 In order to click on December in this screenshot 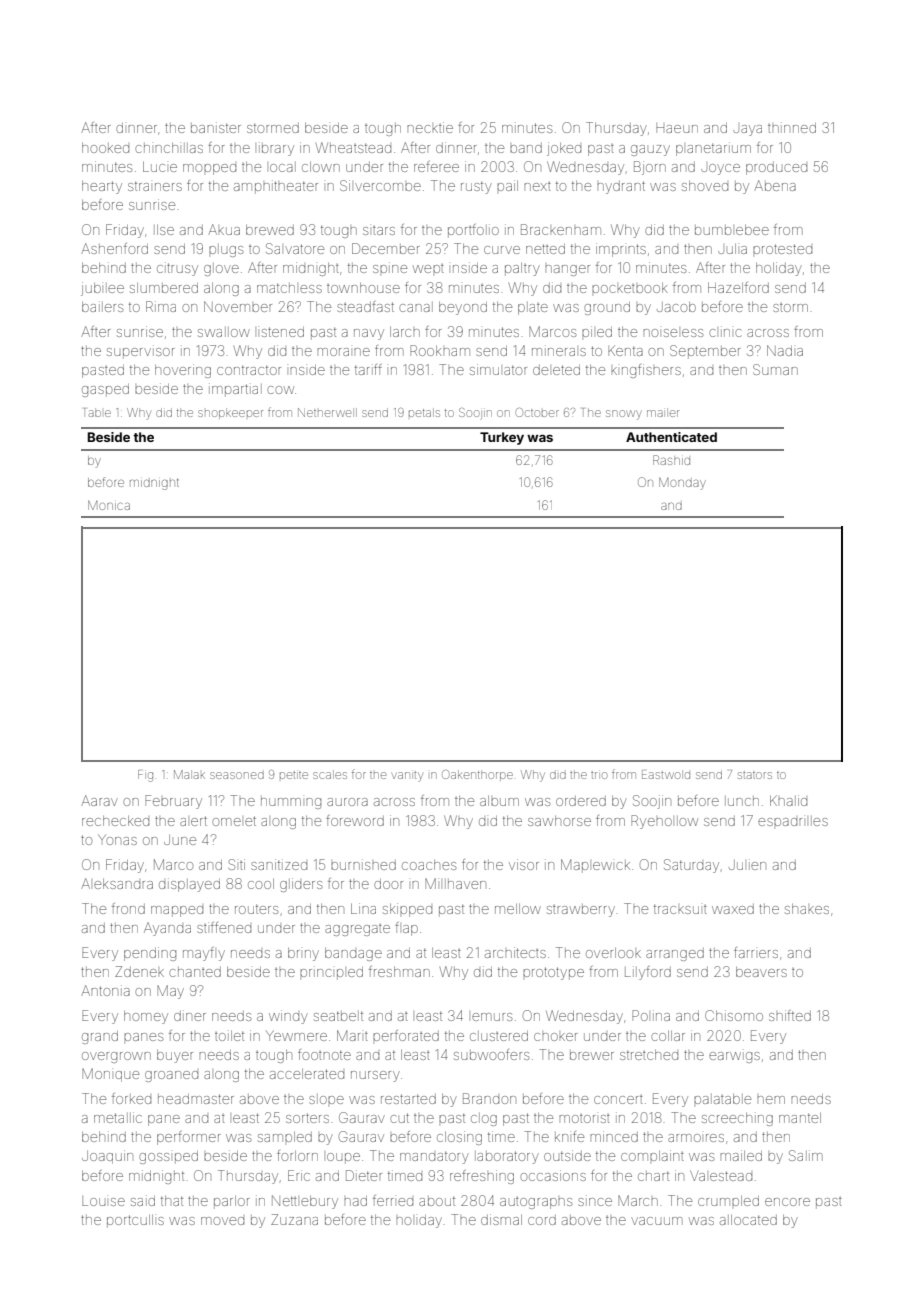, I will do `click(385, 248)`.
